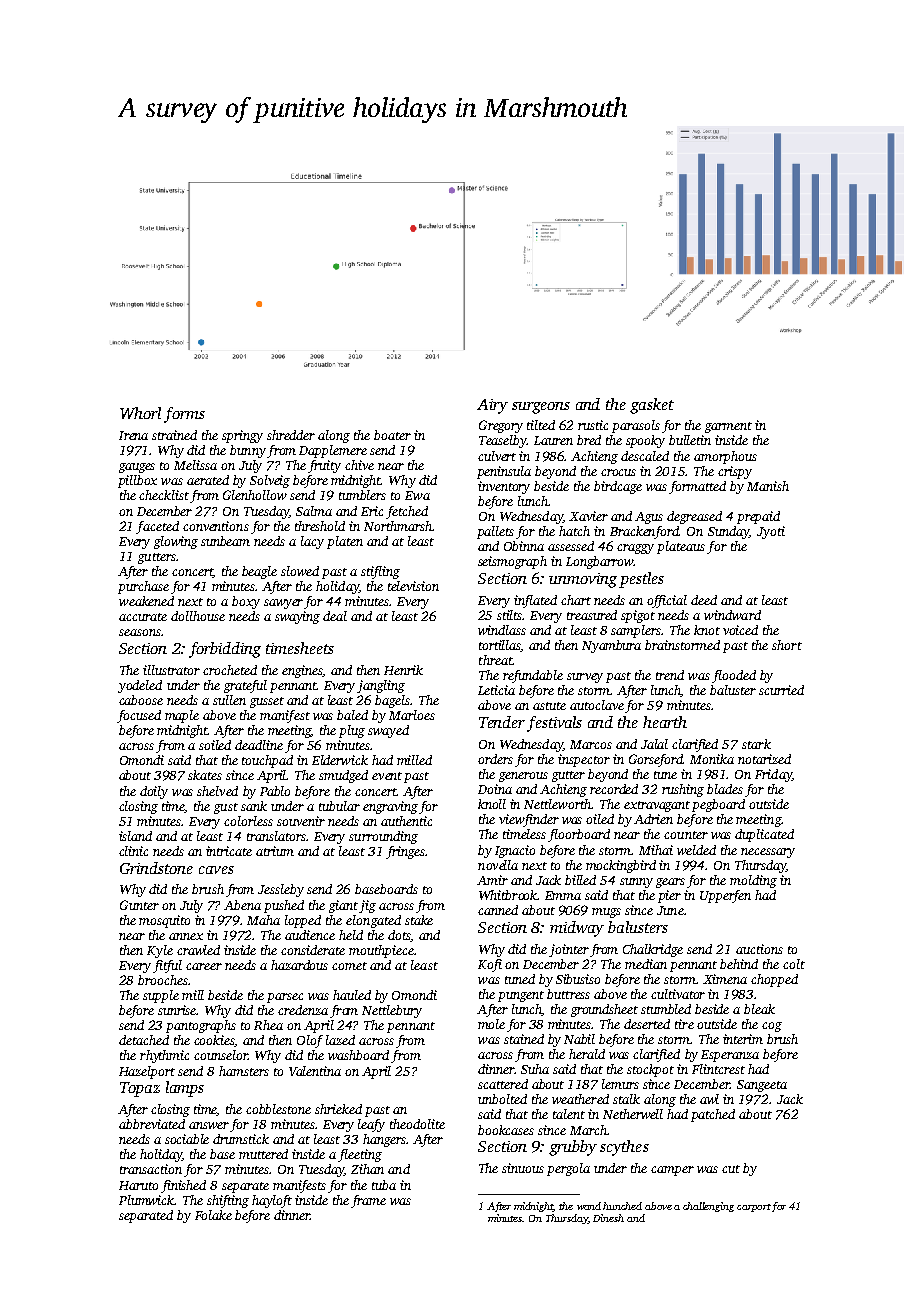 This page has width=924, height=1308. I want to click on Folake, so click(213, 1215).
